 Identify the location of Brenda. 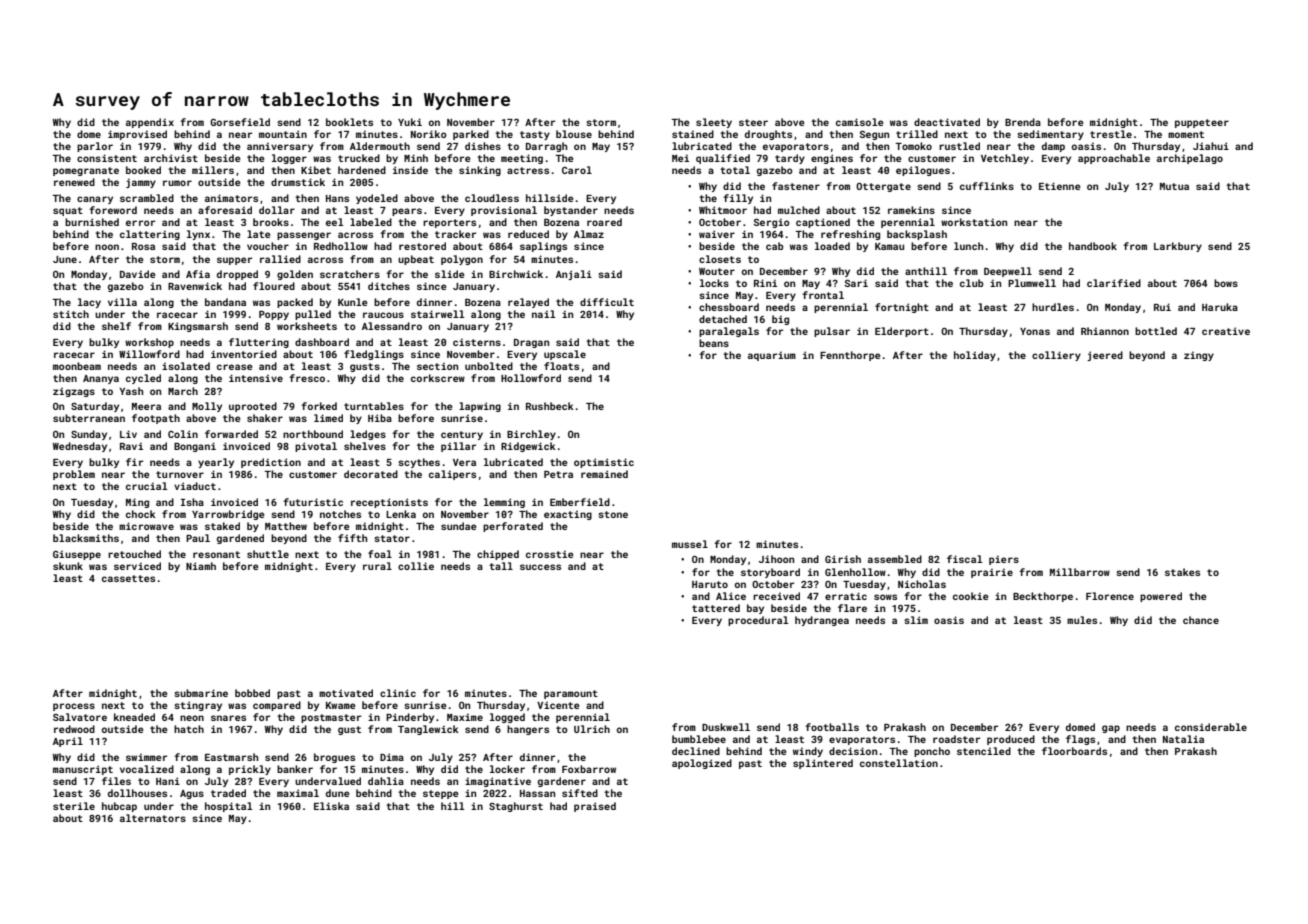
(1023, 122).
